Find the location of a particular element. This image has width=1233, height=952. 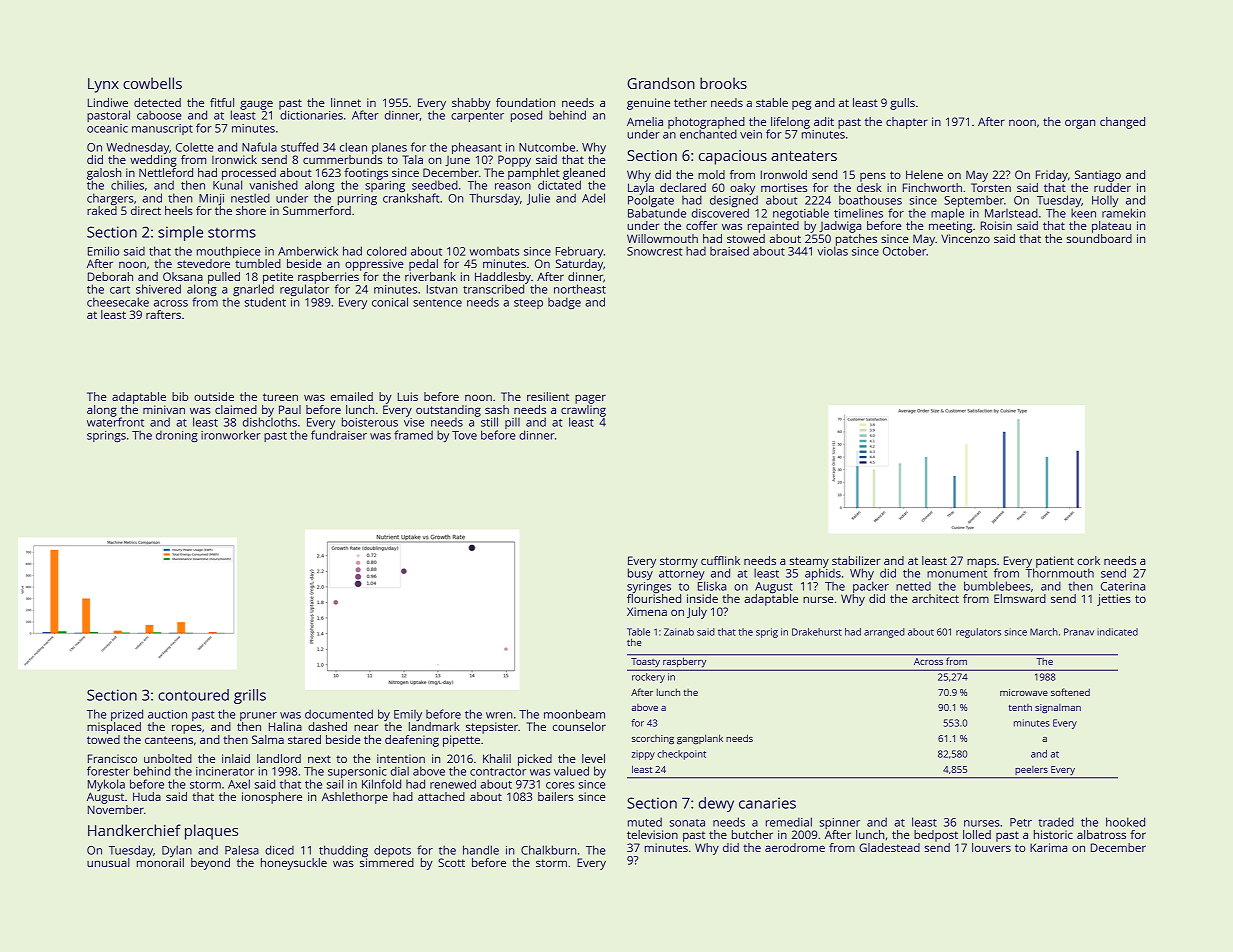

Grandson is located at coordinates (661, 83).
